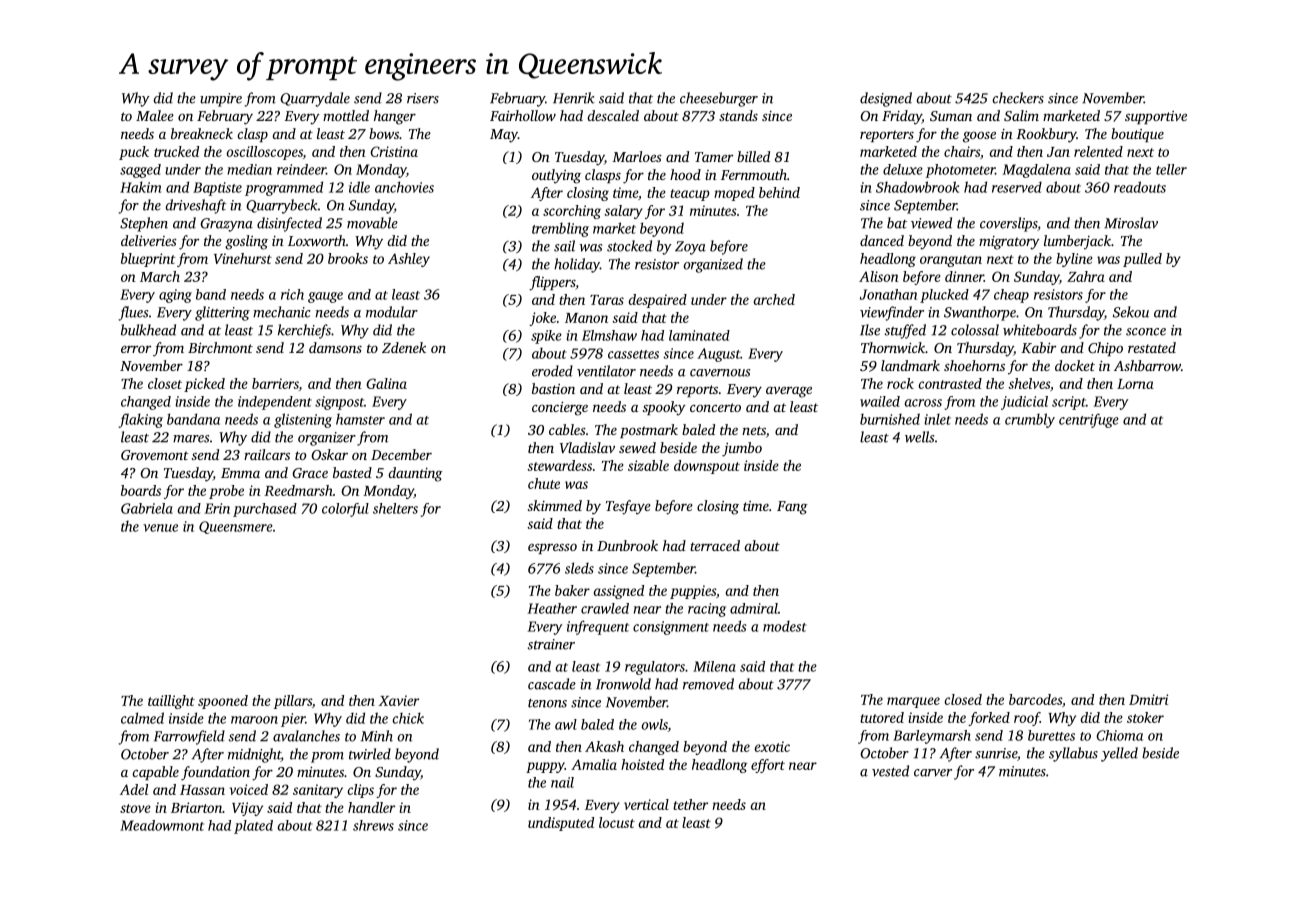 This document has width=1308, height=924. I want to click on admiral, so click(754, 608).
